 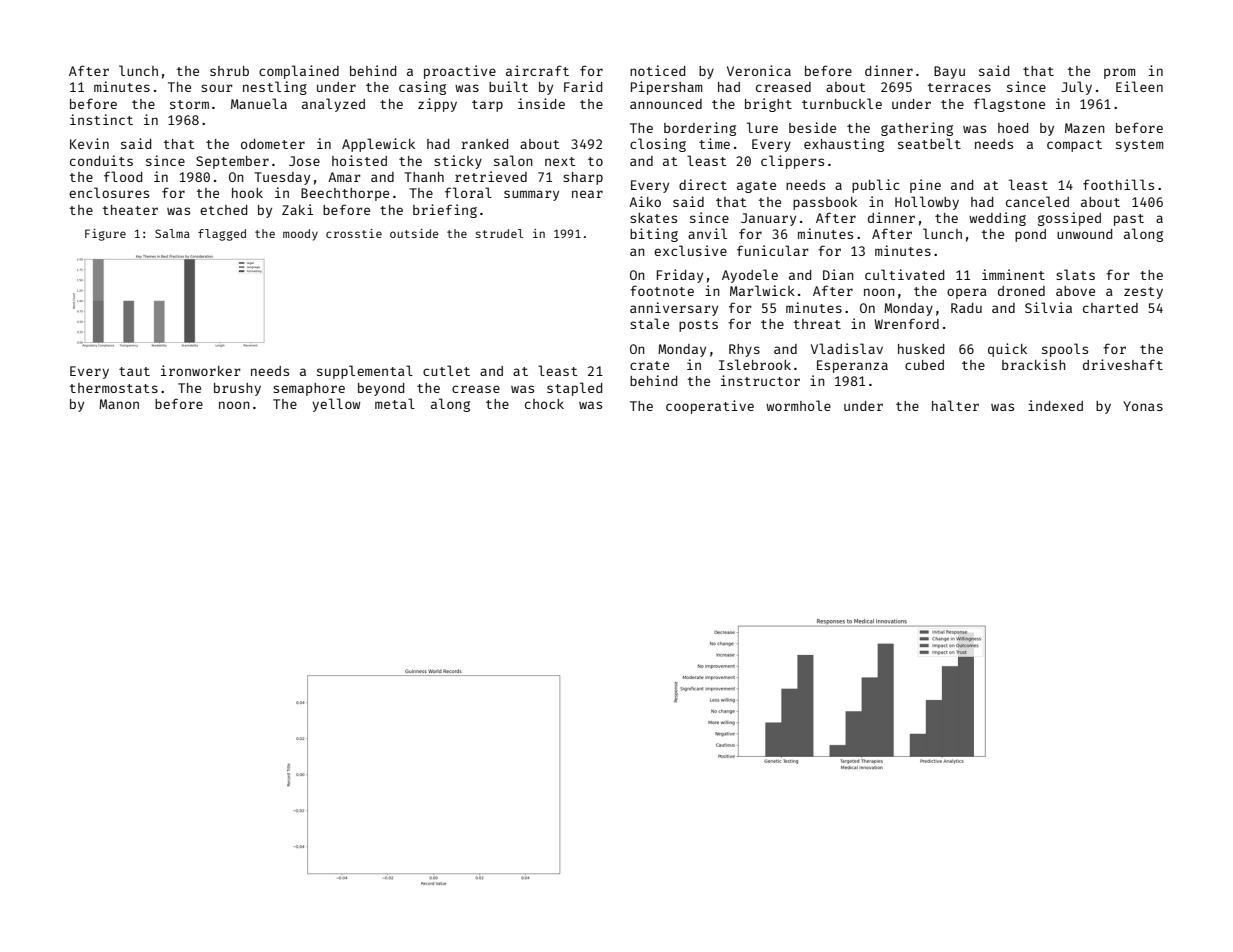 I want to click on strudel, so click(x=499, y=233).
